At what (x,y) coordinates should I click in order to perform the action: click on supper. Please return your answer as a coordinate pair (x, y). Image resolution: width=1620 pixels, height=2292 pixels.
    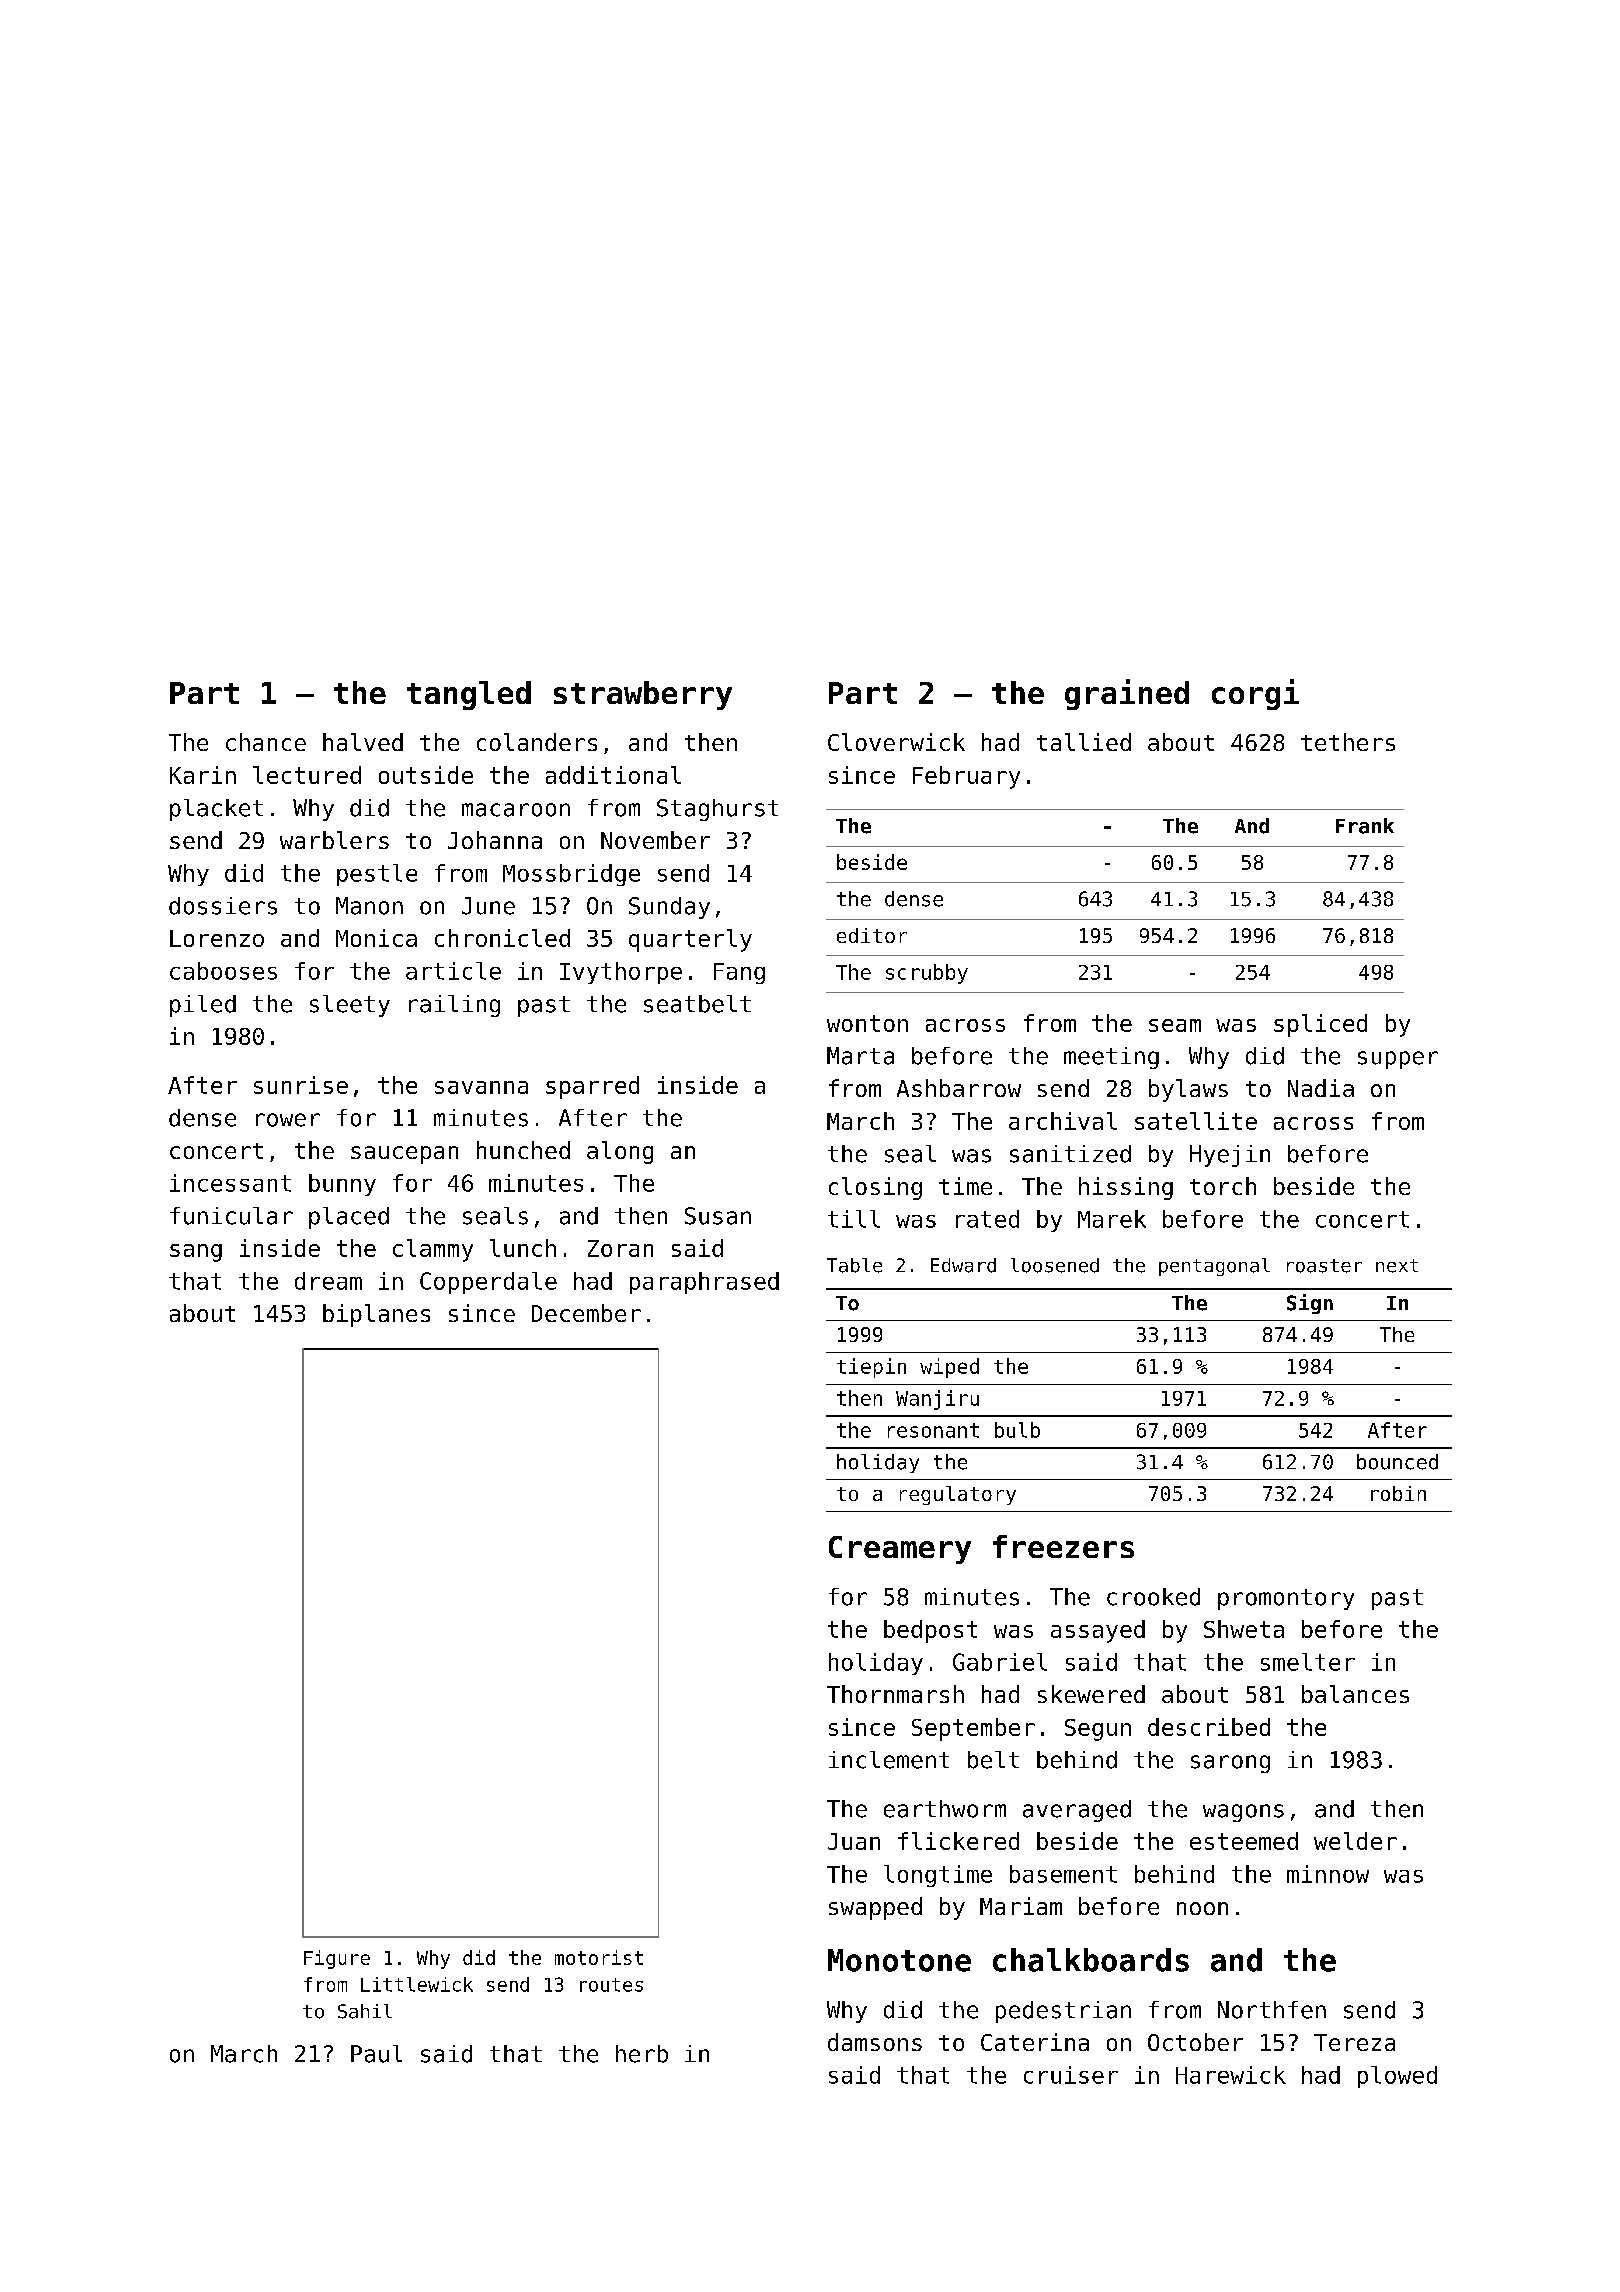
    Looking at the image, I should click on (1398, 1060).
